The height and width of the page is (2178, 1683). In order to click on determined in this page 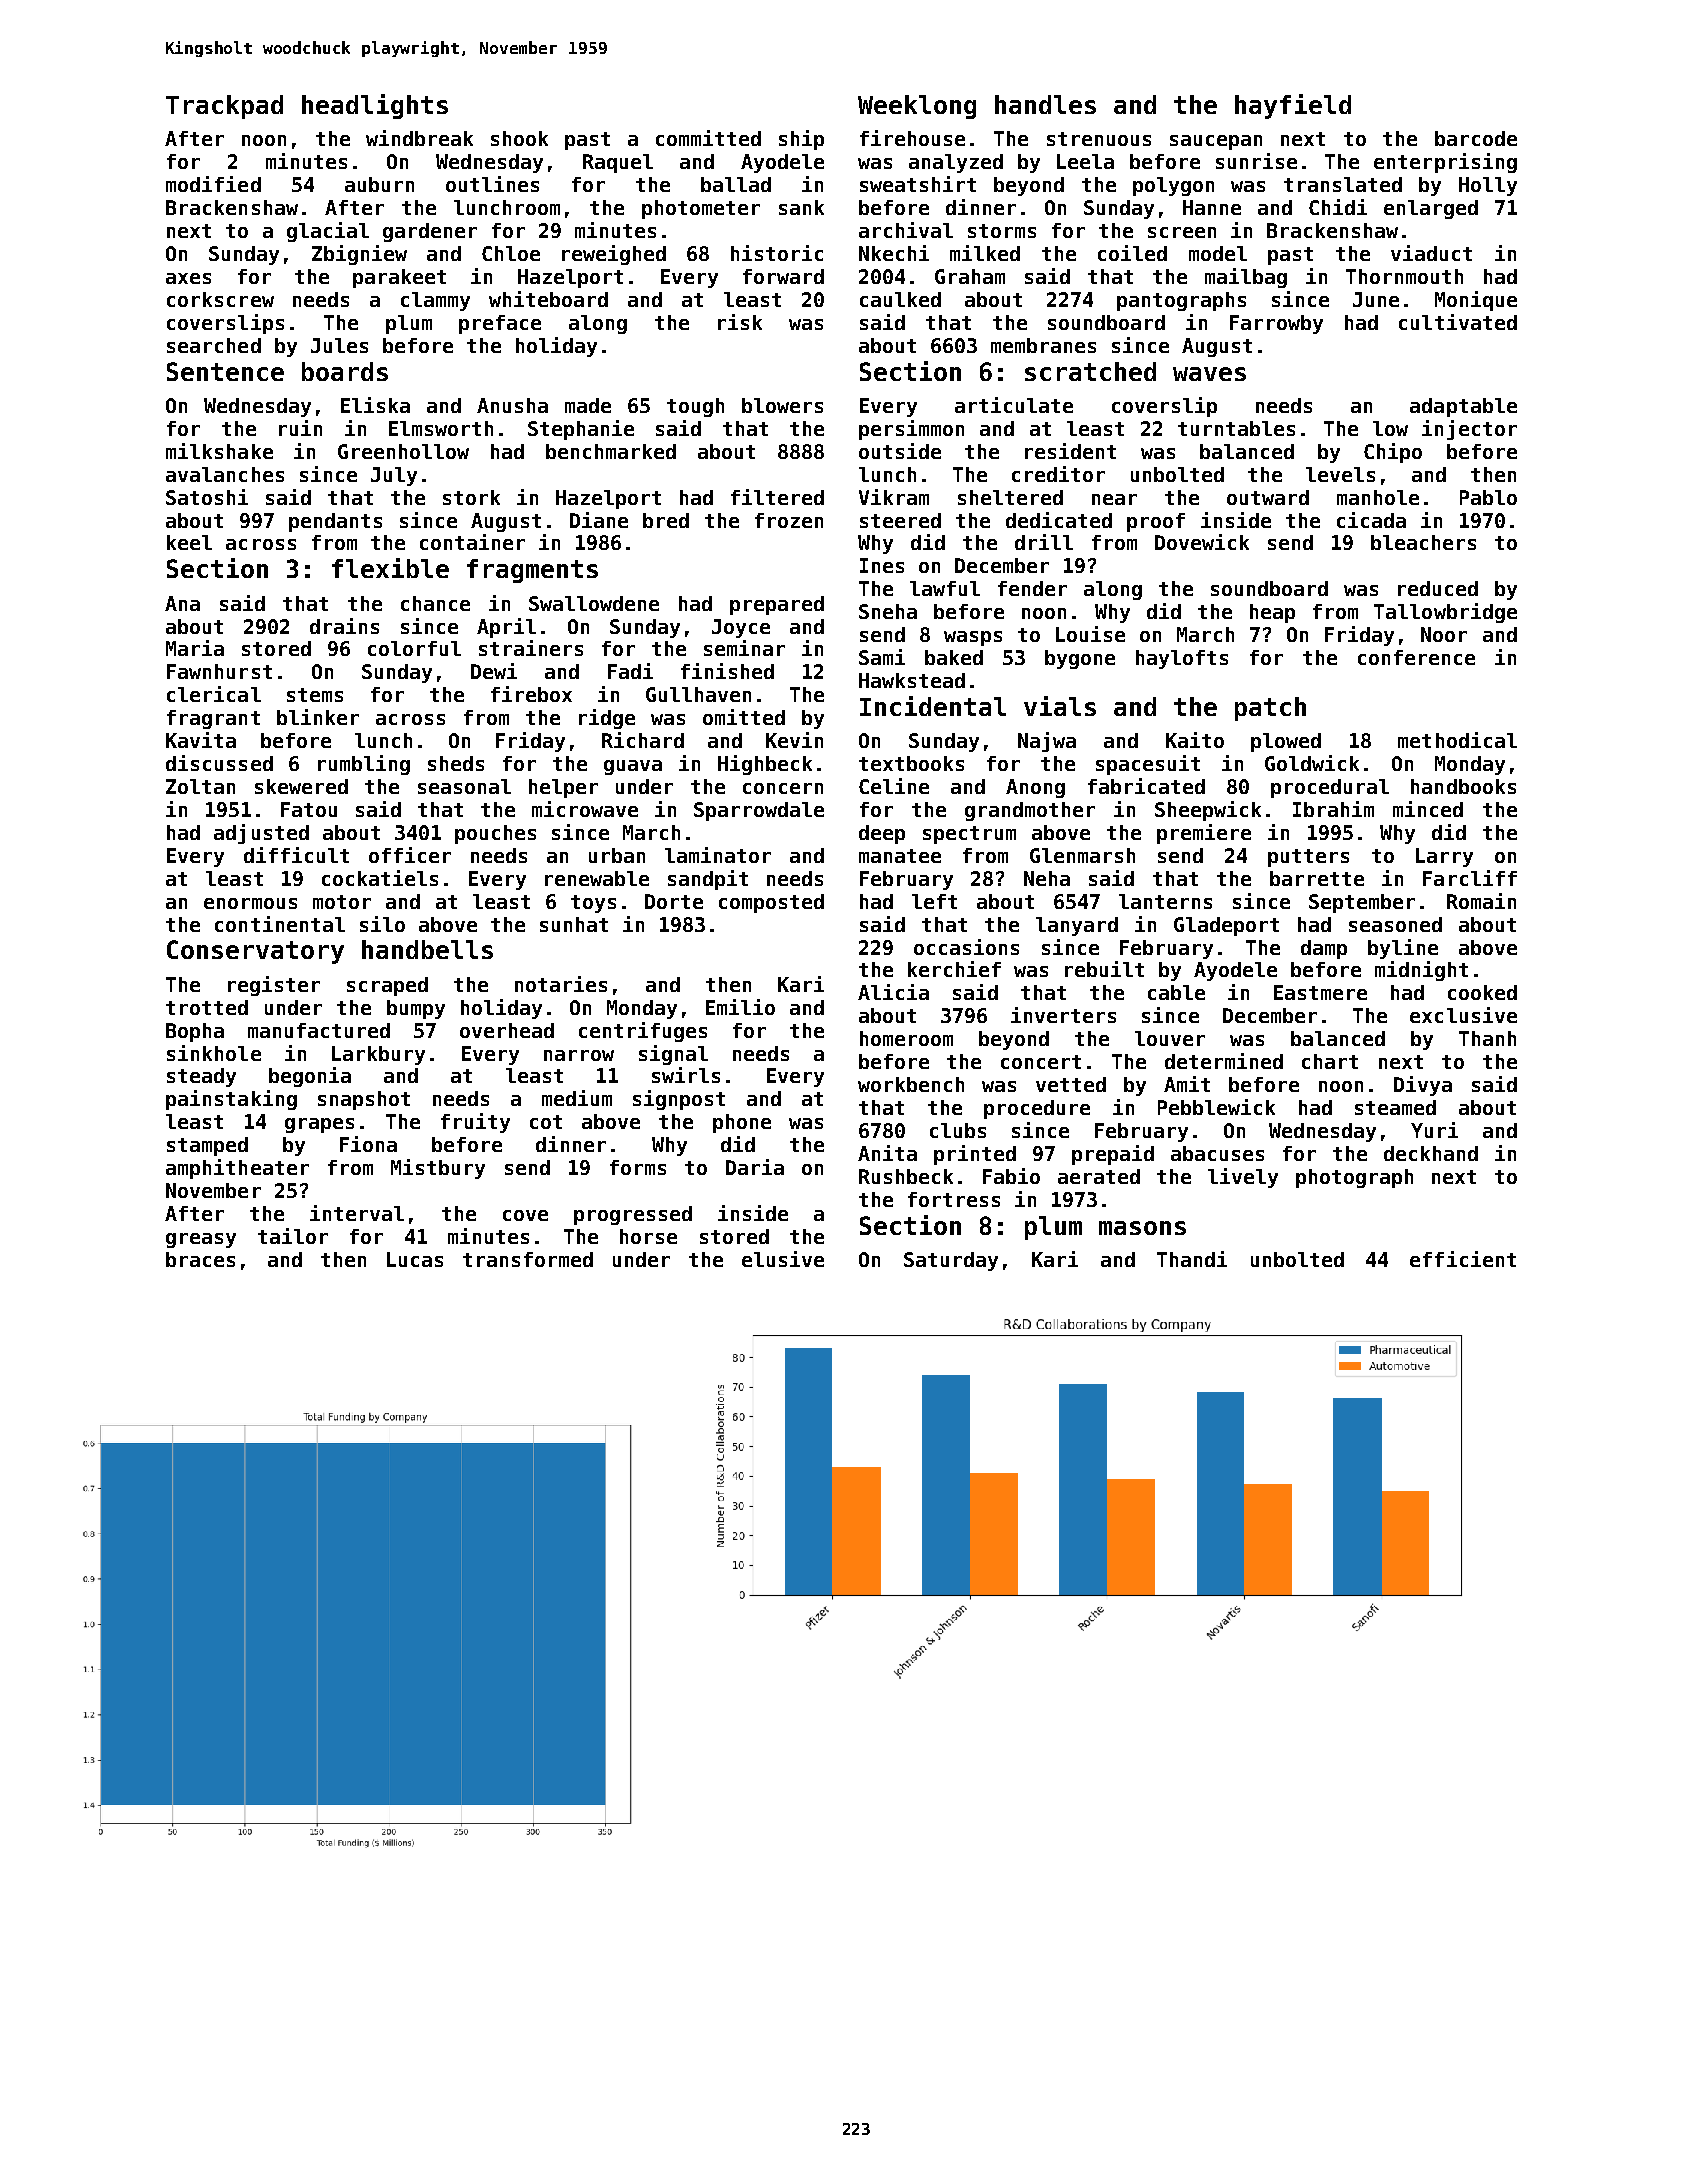, I will do `click(1224, 1061)`.
